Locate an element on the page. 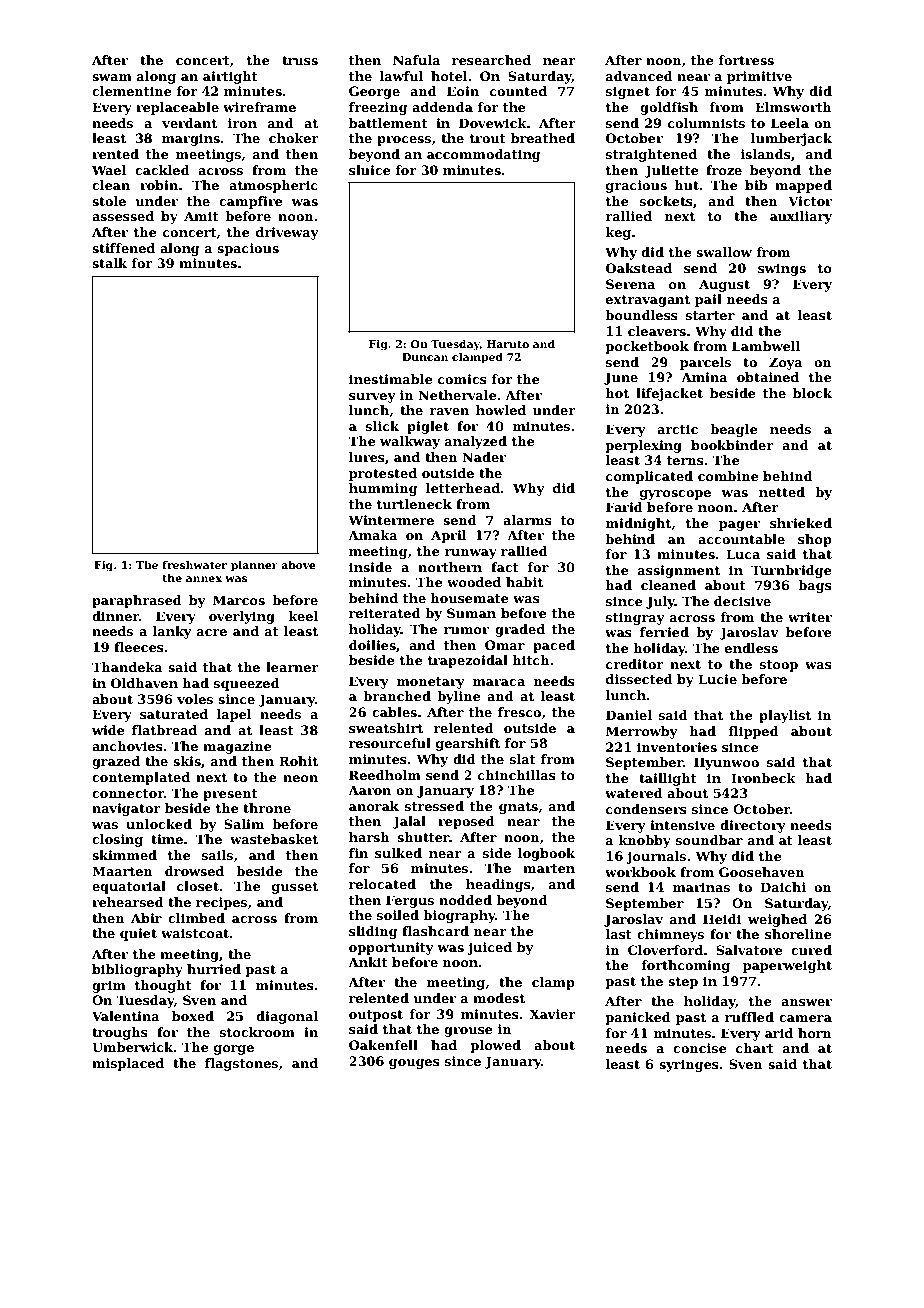 Image resolution: width=924 pixels, height=1308 pixels. replaceable is located at coordinates (177, 108).
